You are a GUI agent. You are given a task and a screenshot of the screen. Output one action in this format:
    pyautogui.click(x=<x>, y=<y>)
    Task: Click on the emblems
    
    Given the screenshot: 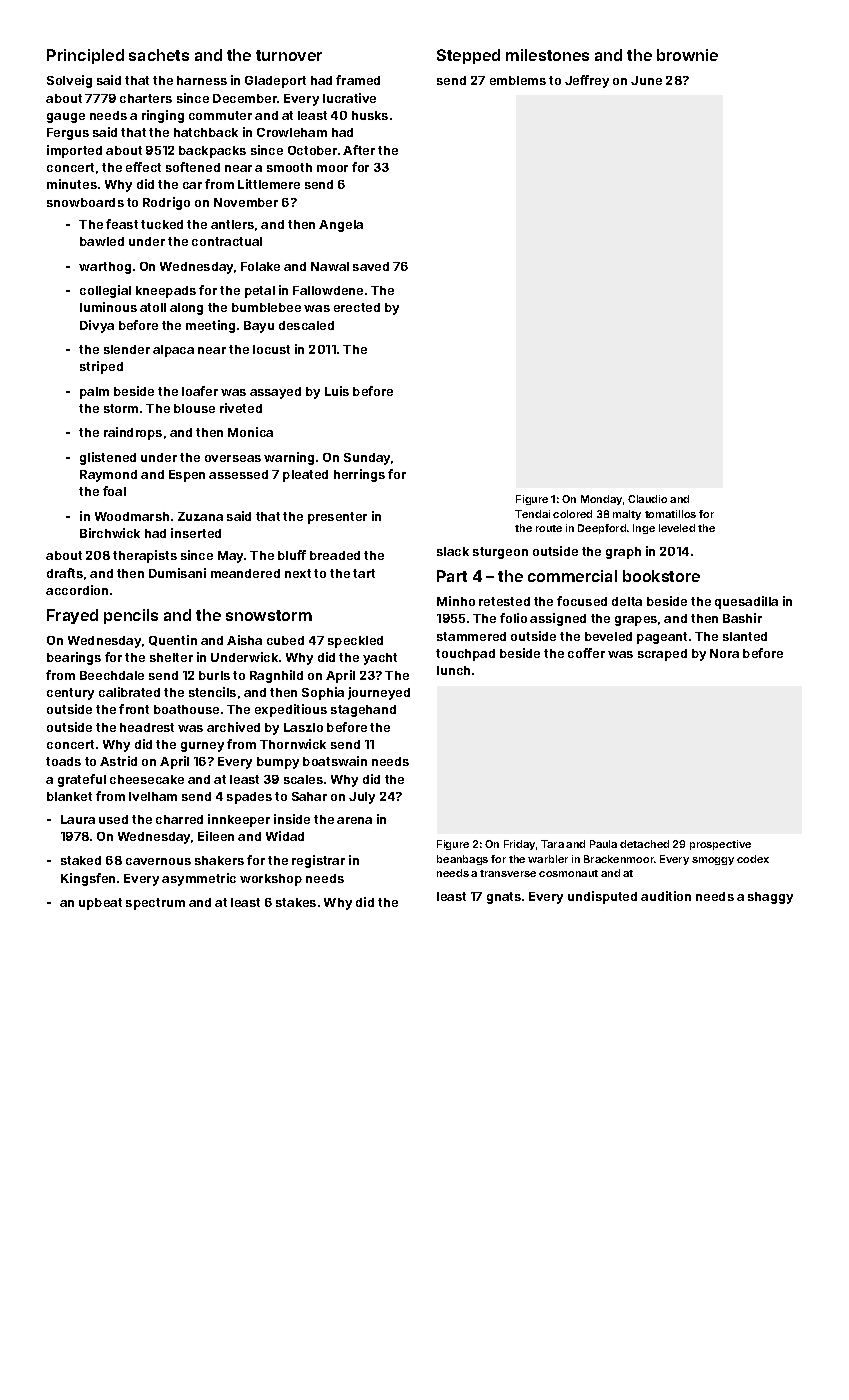 What is the action you would take?
    pyautogui.click(x=518, y=80)
